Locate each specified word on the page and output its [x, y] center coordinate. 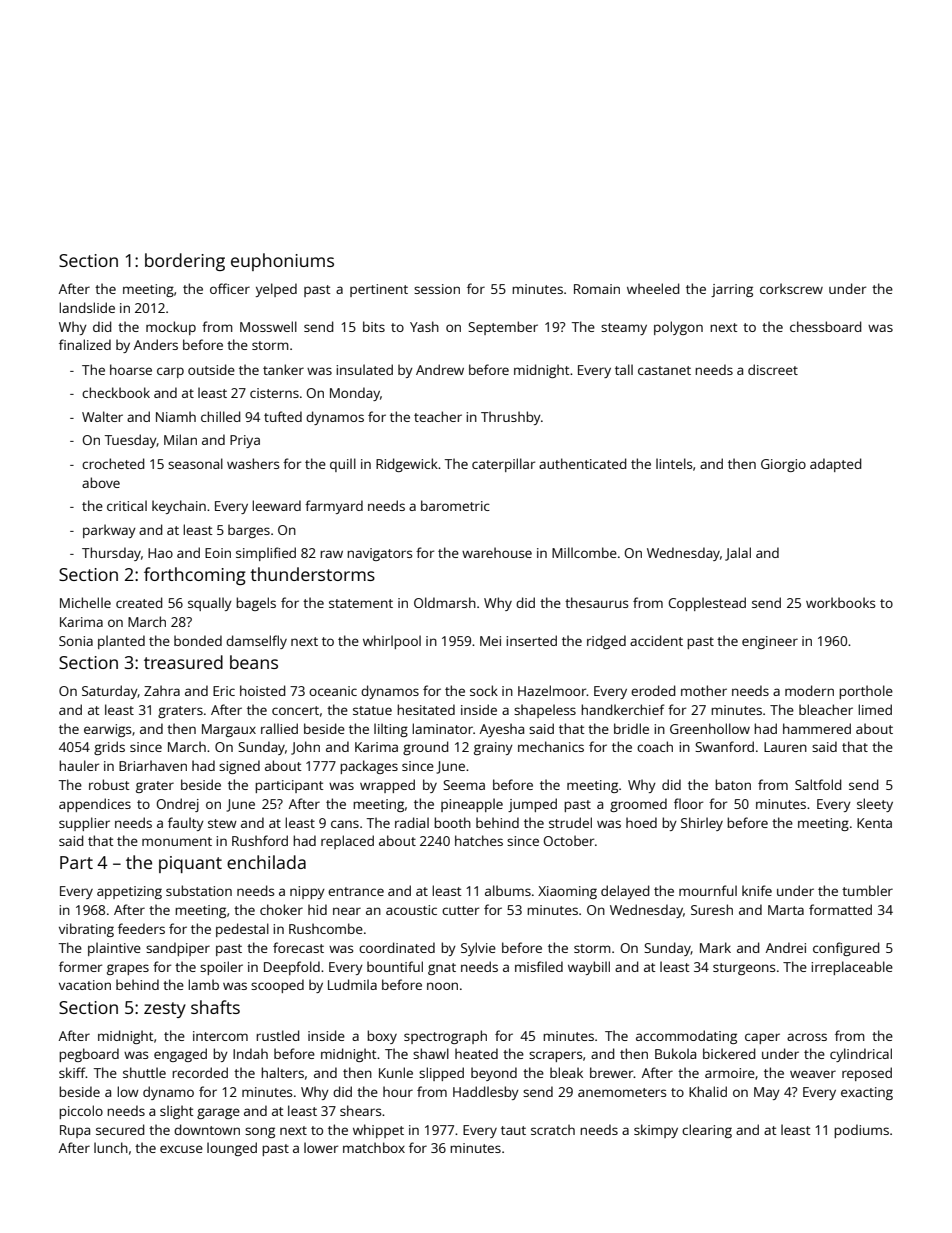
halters [282, 1072]
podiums [861, 1131]
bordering [185, 262]
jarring [732, 290]
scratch [553, 1129]
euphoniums [282, 262]
